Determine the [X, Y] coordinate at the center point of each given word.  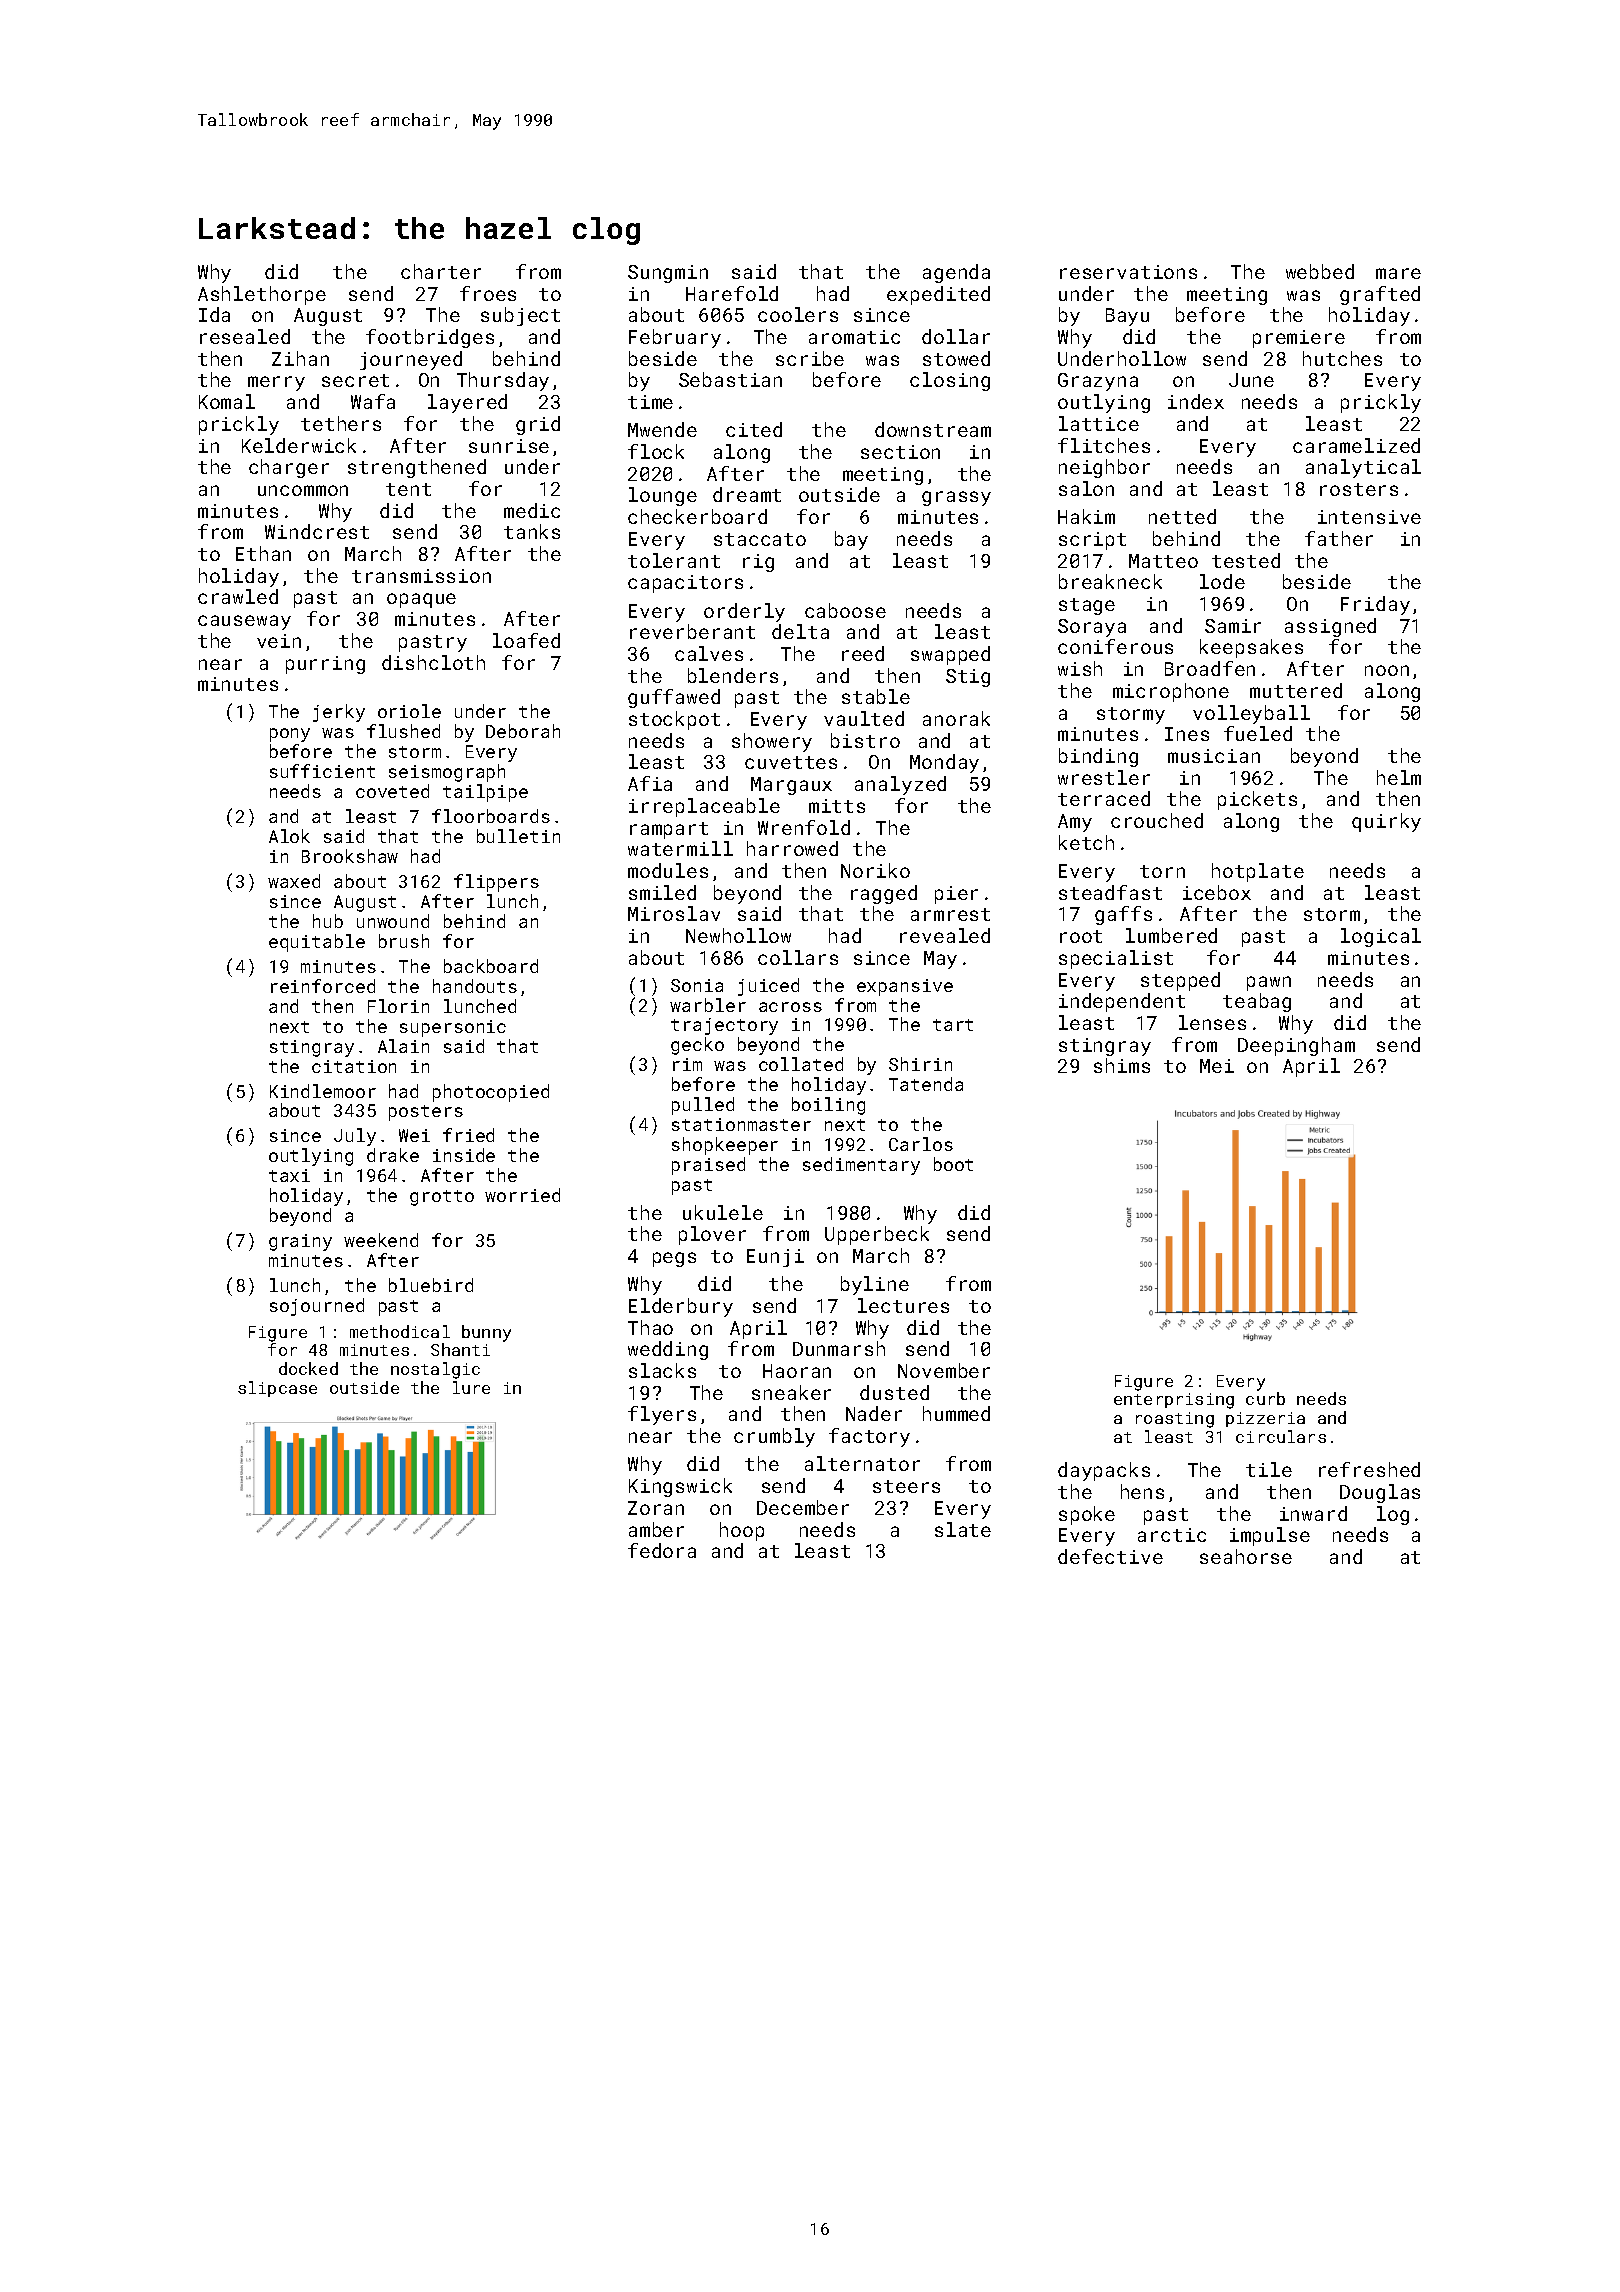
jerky [339, 713]
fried [468, 1135]
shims [1122, 1065]
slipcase [277, 1389]
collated [801, 1064]
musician [1214, 756]
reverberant [692, 631]
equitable [317, 943]
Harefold [732, 293]
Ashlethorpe [262, 295]
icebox [1217, 892]
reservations [1128, 272]
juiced [768, 987]
